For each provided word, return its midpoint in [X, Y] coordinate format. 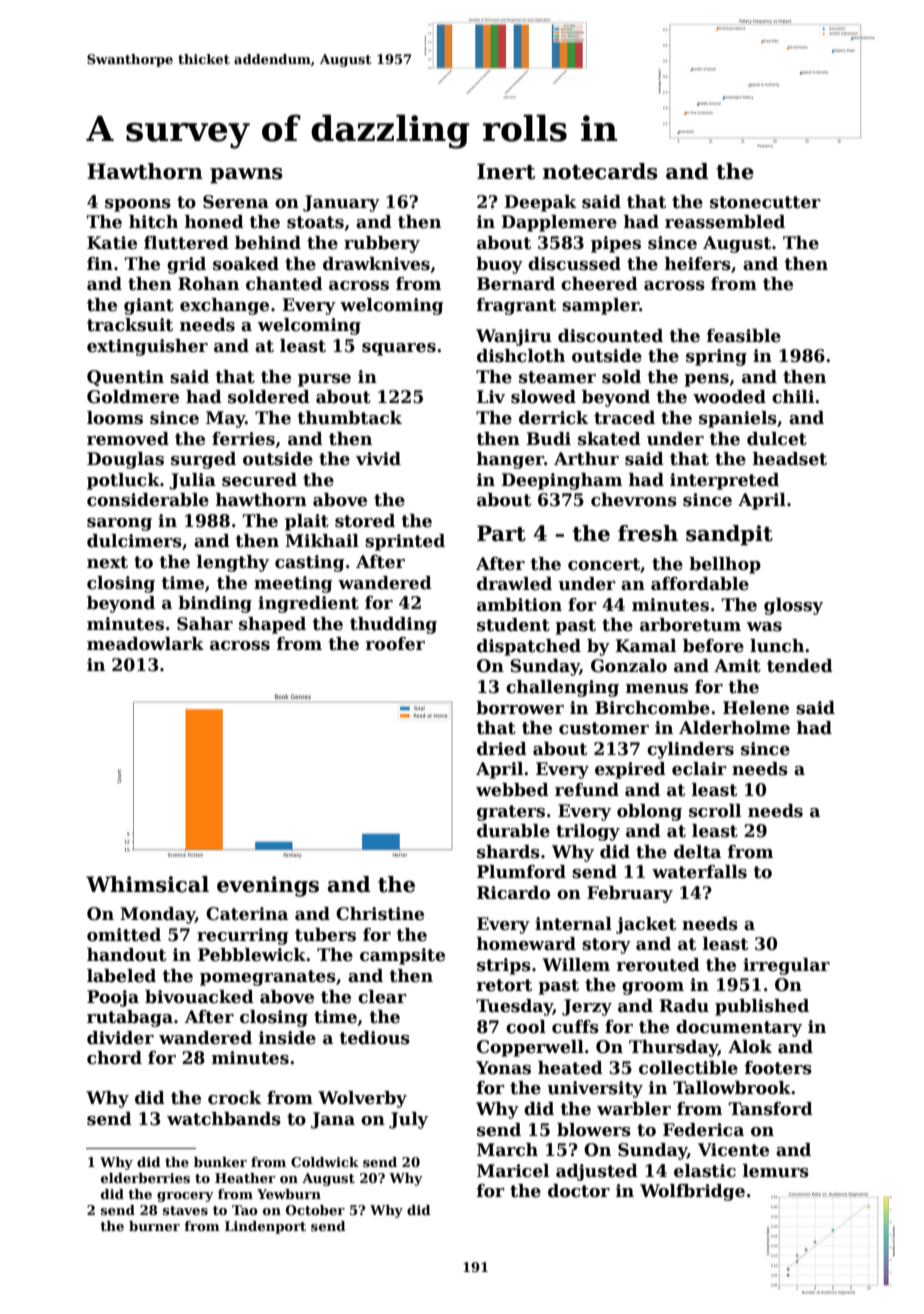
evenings [268, 886]
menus [657, 689]
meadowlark [145, 644]
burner [154, 1226]
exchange [224, 306]
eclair [699, 769]
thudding [393, 625]
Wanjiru [514, 337]
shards [508, 852]
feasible [744, 336]
